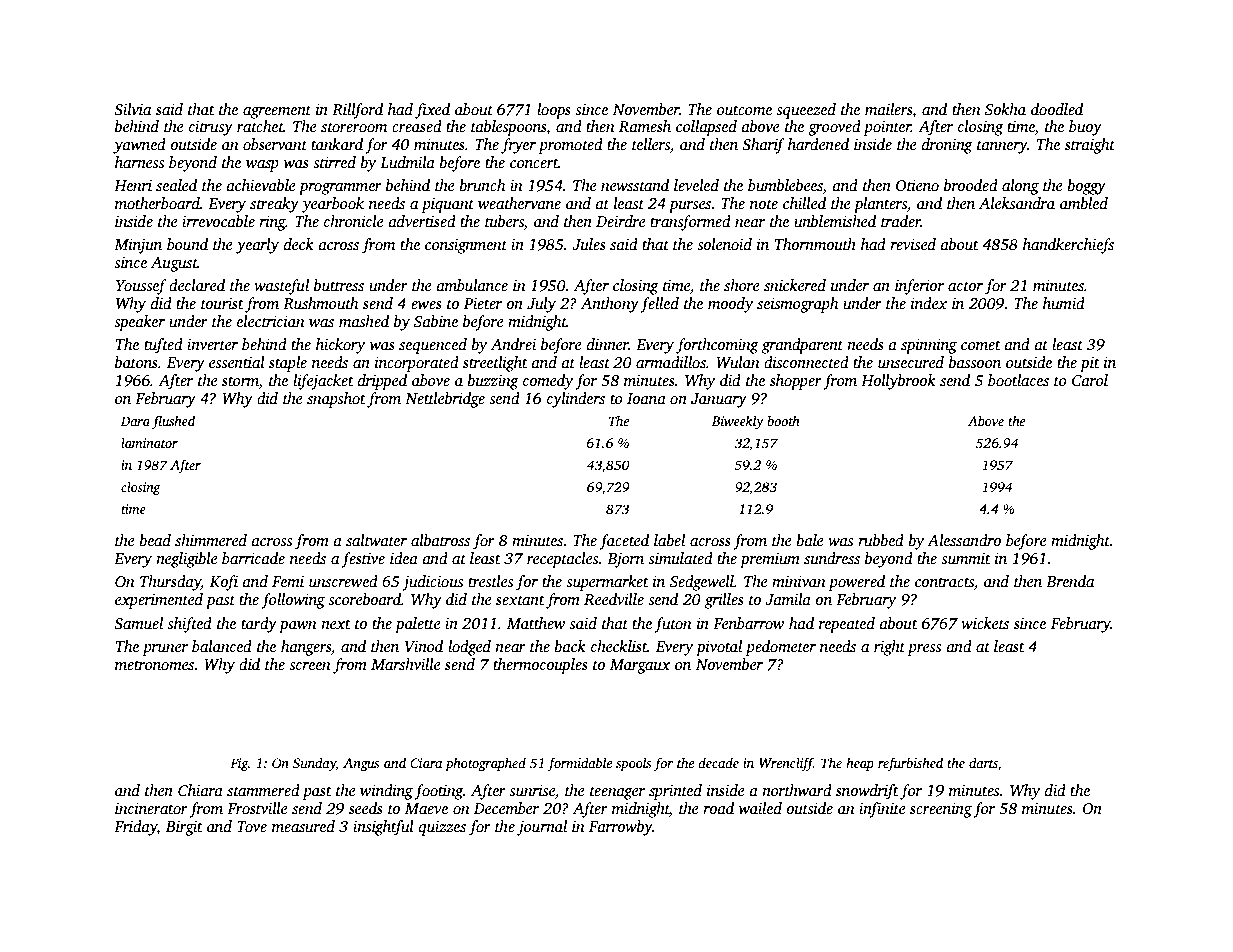 The width and height of the screenshot is (1233, 952). I want to click on citrusy, so click(211, 128).
